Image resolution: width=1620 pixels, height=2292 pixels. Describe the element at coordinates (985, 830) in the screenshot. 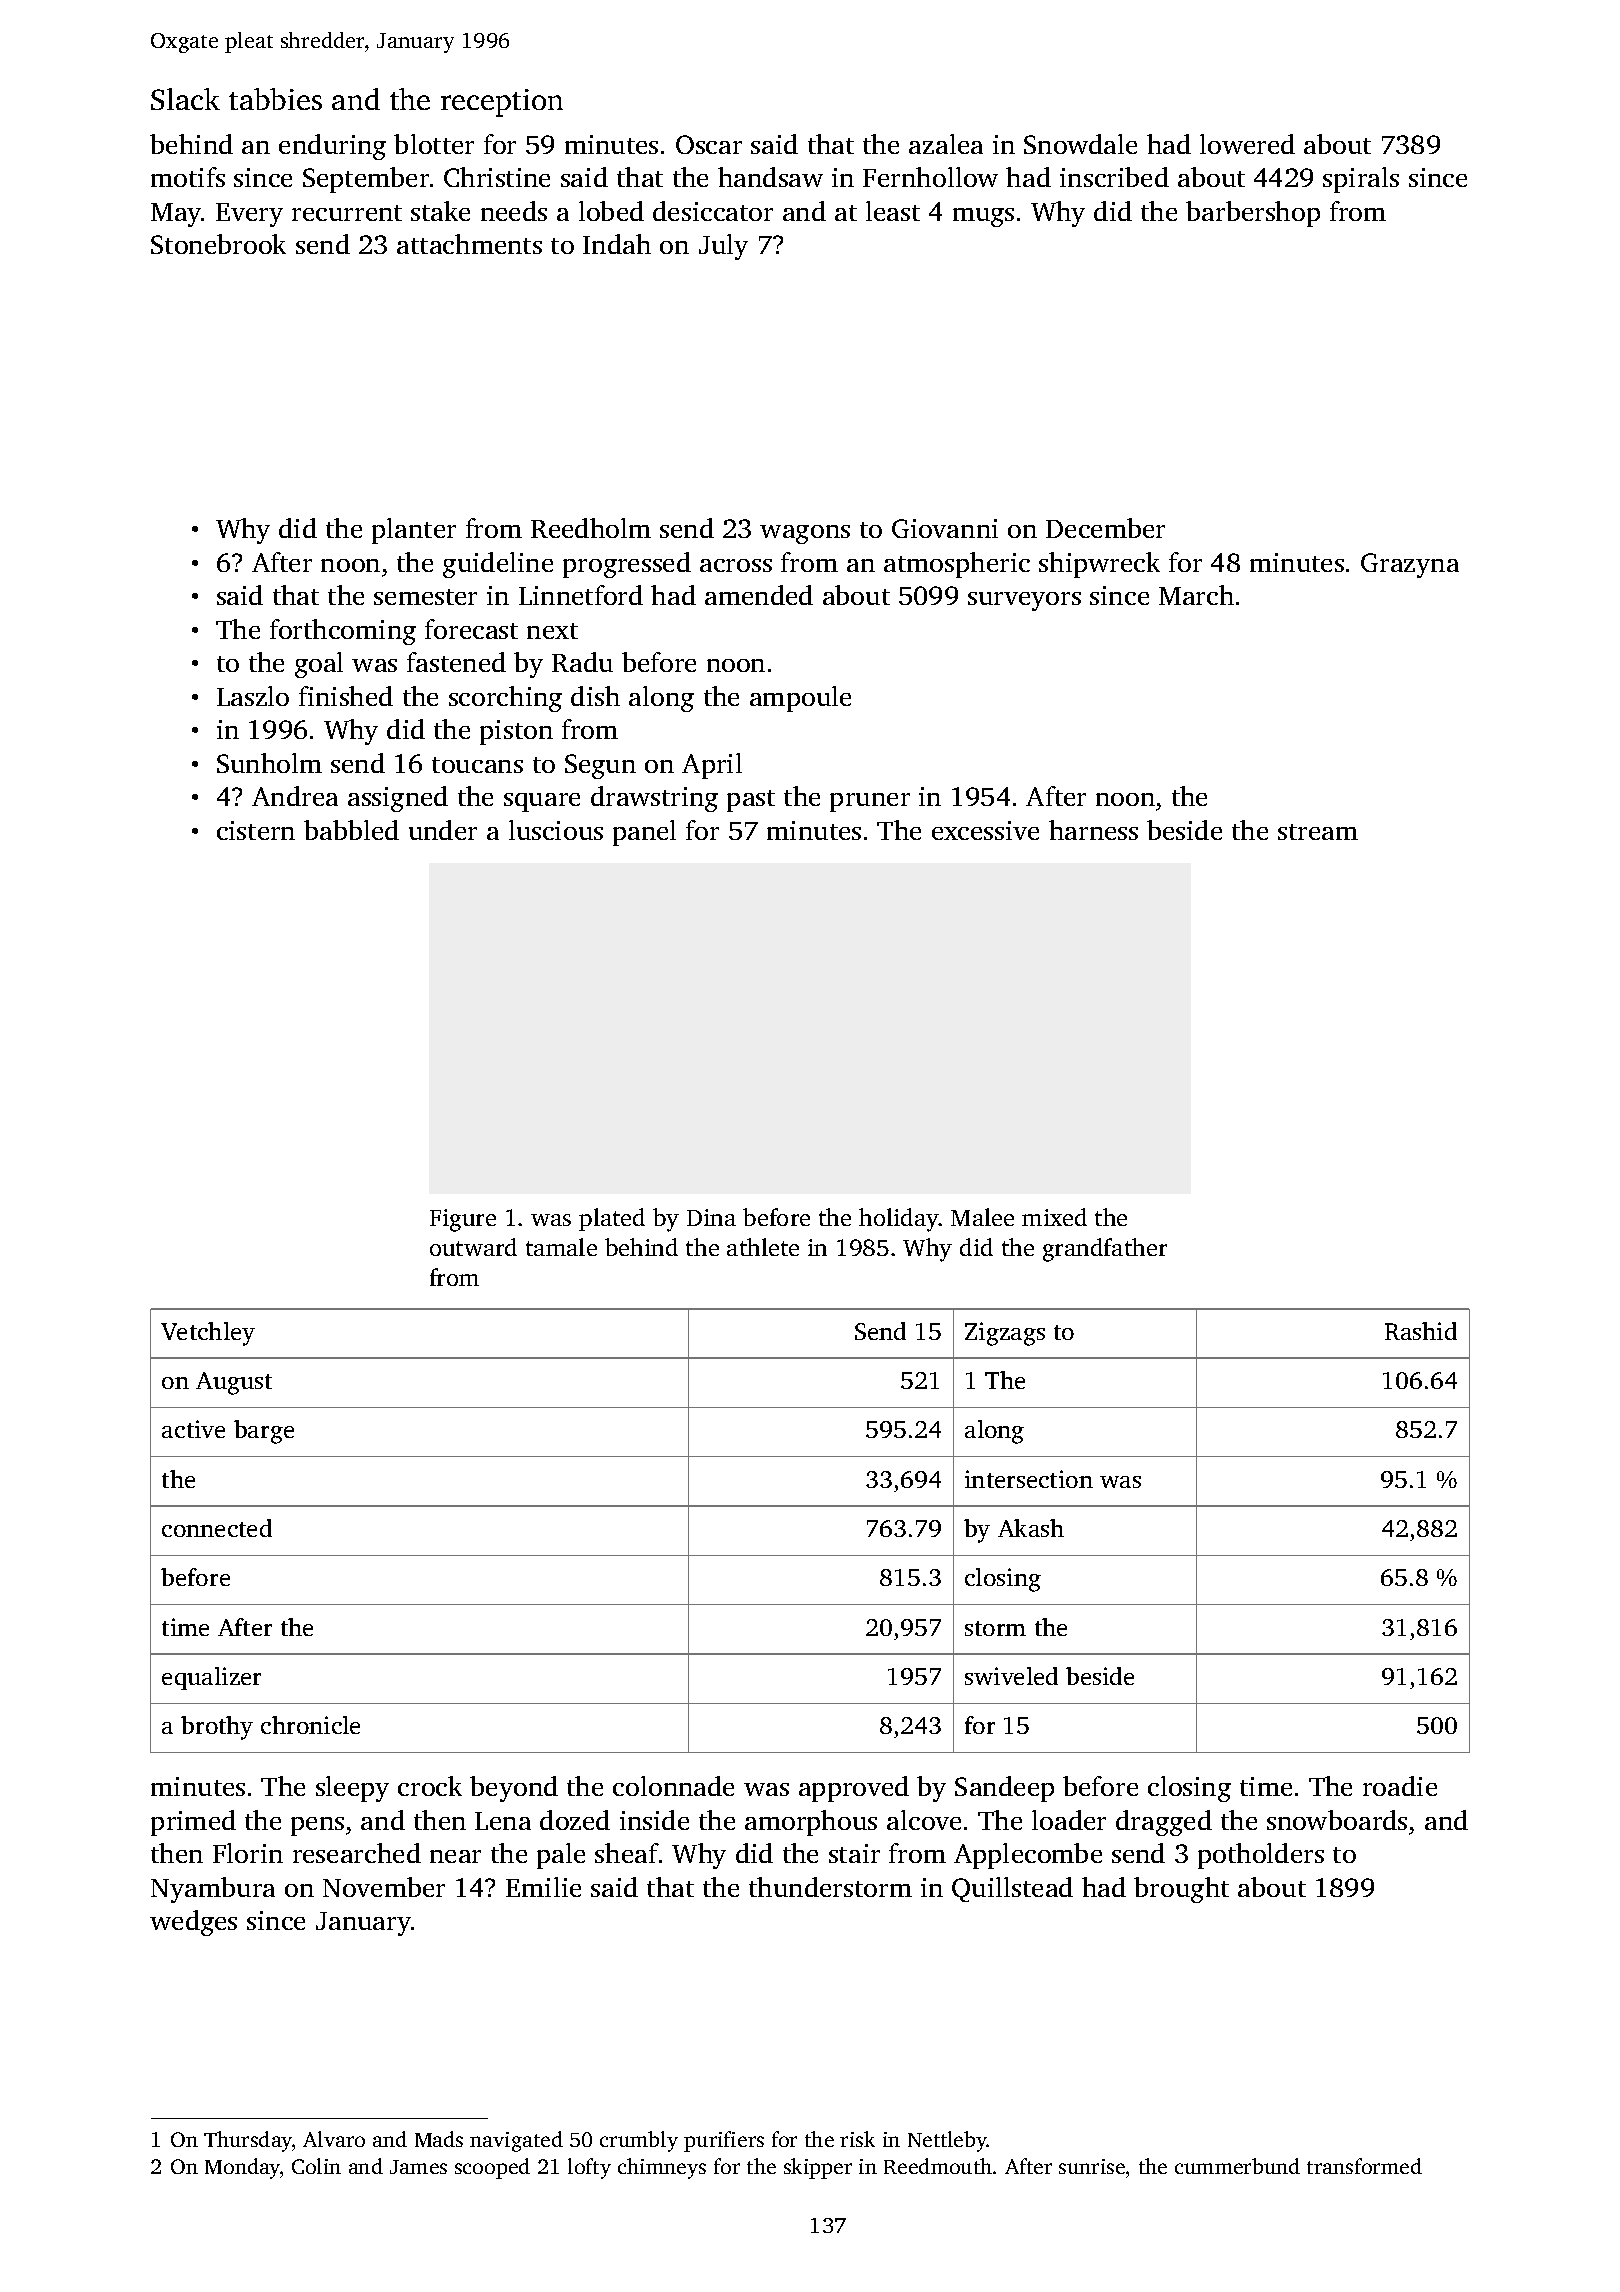

I see `excessive` at that location.
